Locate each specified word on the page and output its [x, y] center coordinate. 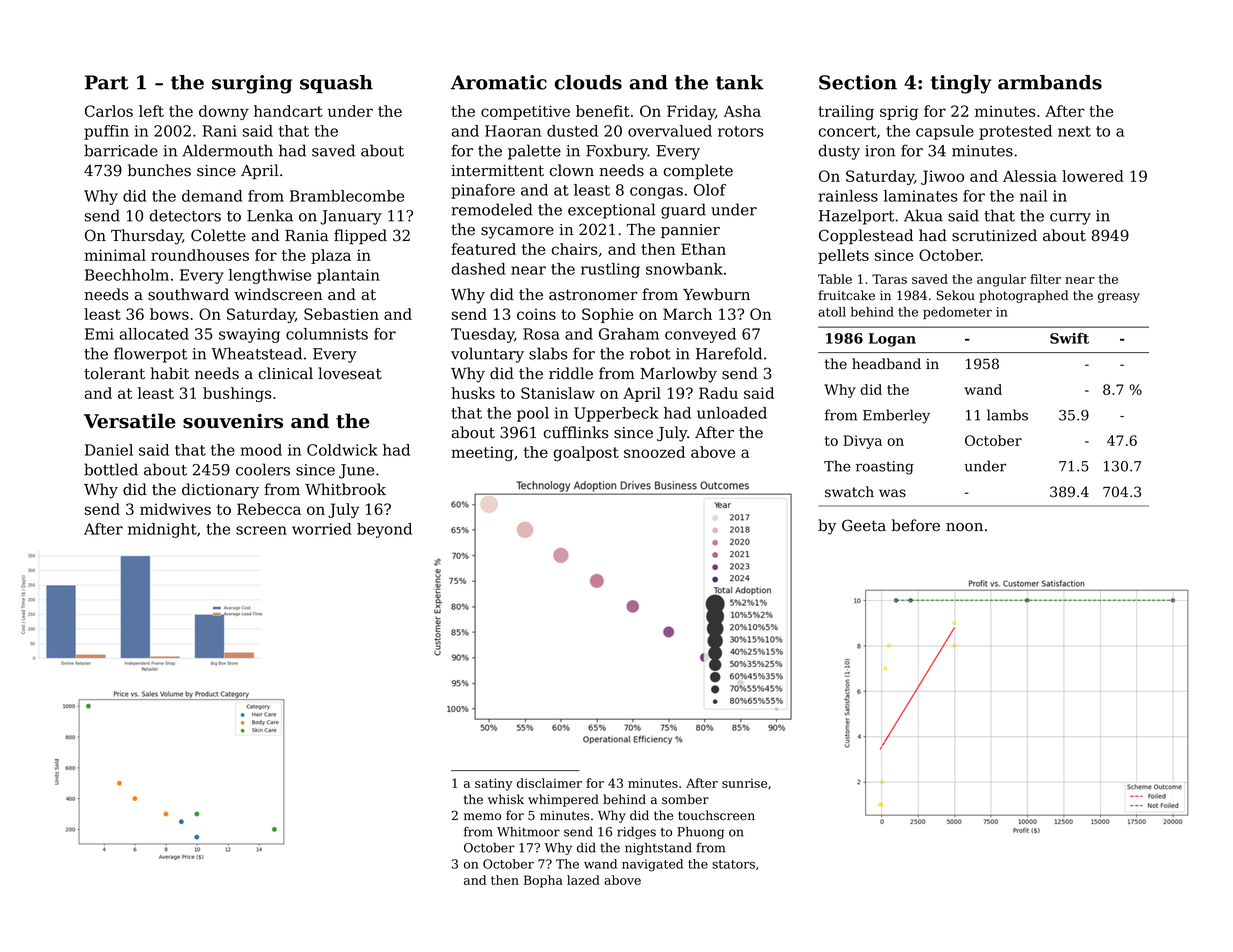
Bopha [543, 881]
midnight [162, 530]
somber [685, 799]
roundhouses [200, 255]
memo [482, 817]
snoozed [654, 452]
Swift [1069, 338]
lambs [1007, 415]
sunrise [744, 783]
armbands [1050, 82]
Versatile [130, 421]
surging [252, 84]
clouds [588, 82]
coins [536, 314]
